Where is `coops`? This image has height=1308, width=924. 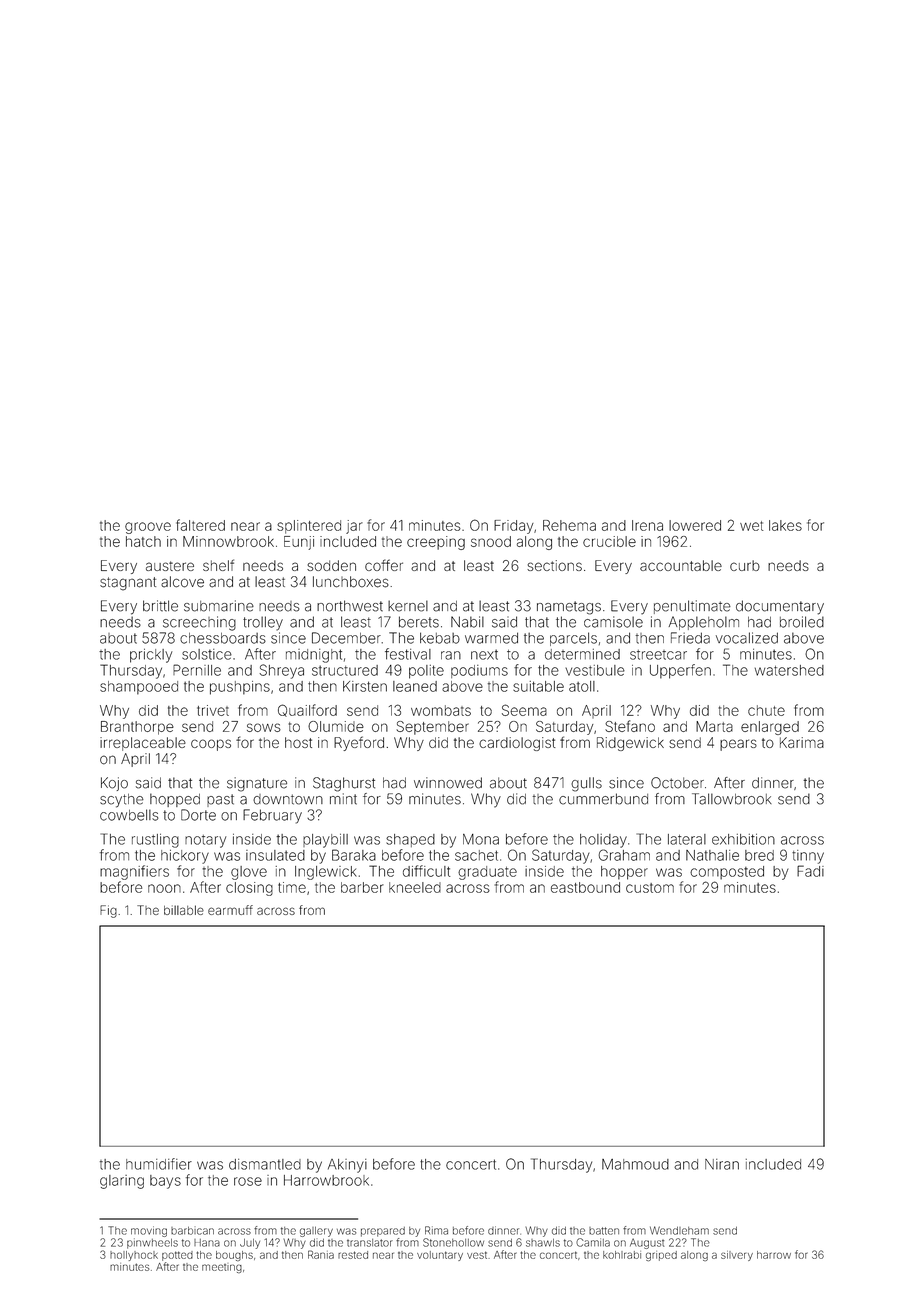
coops is located at coordinates (211, 745).
